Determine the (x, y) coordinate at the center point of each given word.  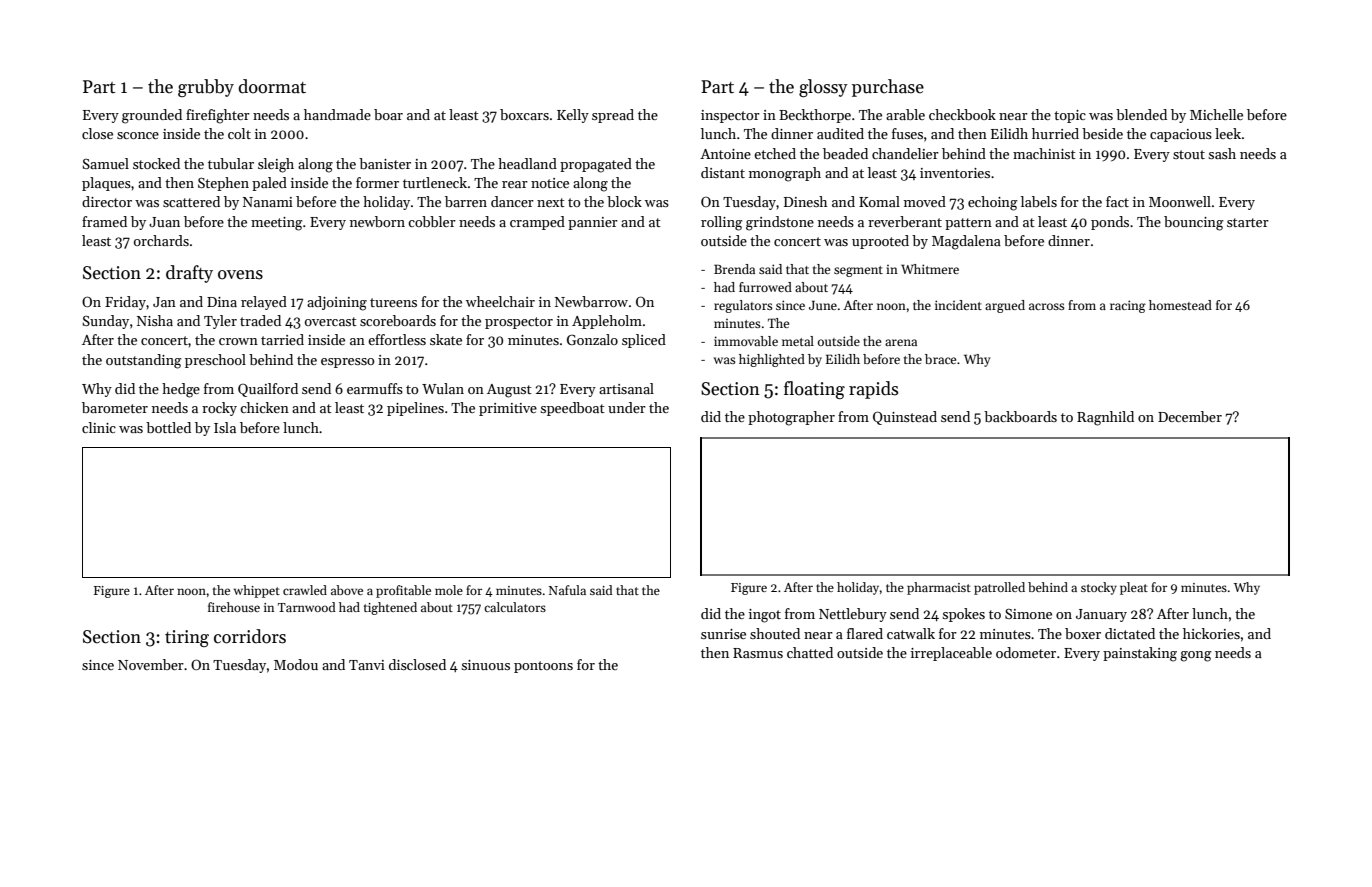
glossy (823, 88)
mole (449, 590)
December (1190, 416)
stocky (1099, 588)
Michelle (1216, 114)
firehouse (234, 607)
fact (1117, 201)
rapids (873, 390)
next (551, 202)
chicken (264, 407)
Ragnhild (1105, 418)
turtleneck (435, 182)
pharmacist (939, 588)
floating (814, 390)
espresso (347, 363)
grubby (206, 88)
